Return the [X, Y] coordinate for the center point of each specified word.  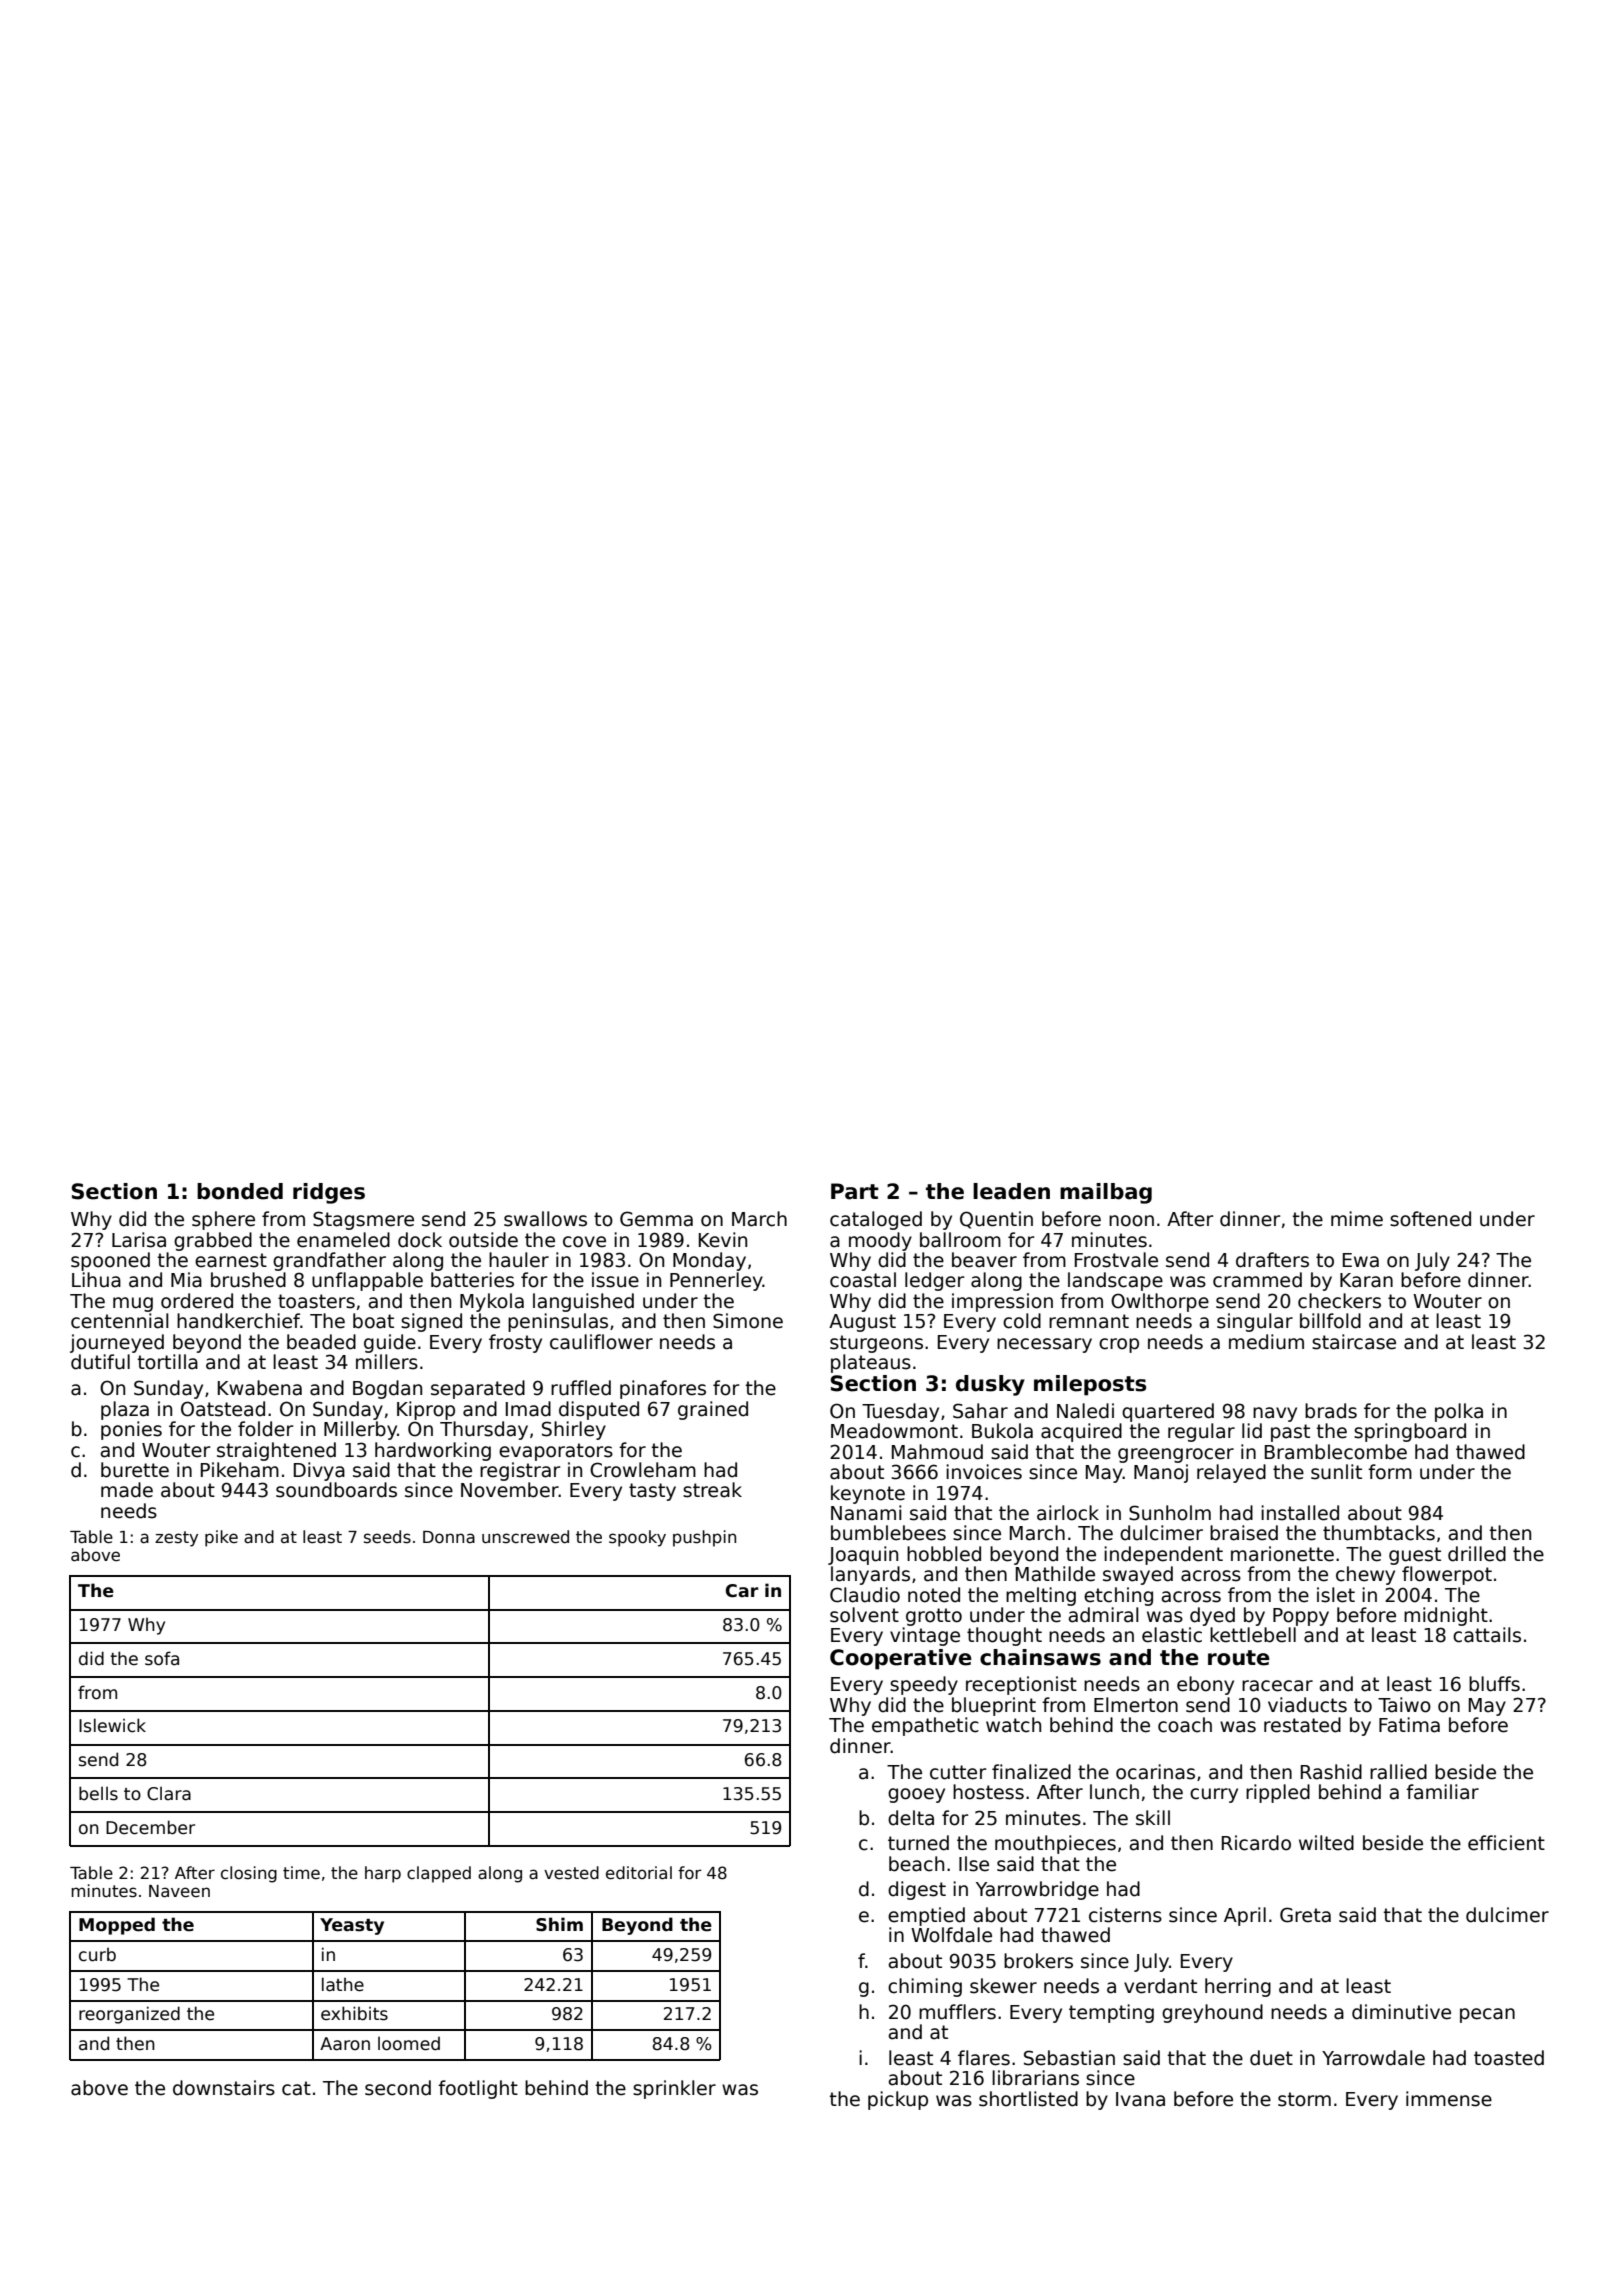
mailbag [1106, 1193]
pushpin [704, 1538]
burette [135, 1470]
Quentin [996, 1220]
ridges [329, 1193]
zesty [176, 1539]
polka [1459, 1412]
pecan [1487, 2015]
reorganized [129, 2015]
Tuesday [900, 1412]
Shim [559, 1924]
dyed [1212, 1616]
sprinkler [674, 2089]
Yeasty [352, 1926]
